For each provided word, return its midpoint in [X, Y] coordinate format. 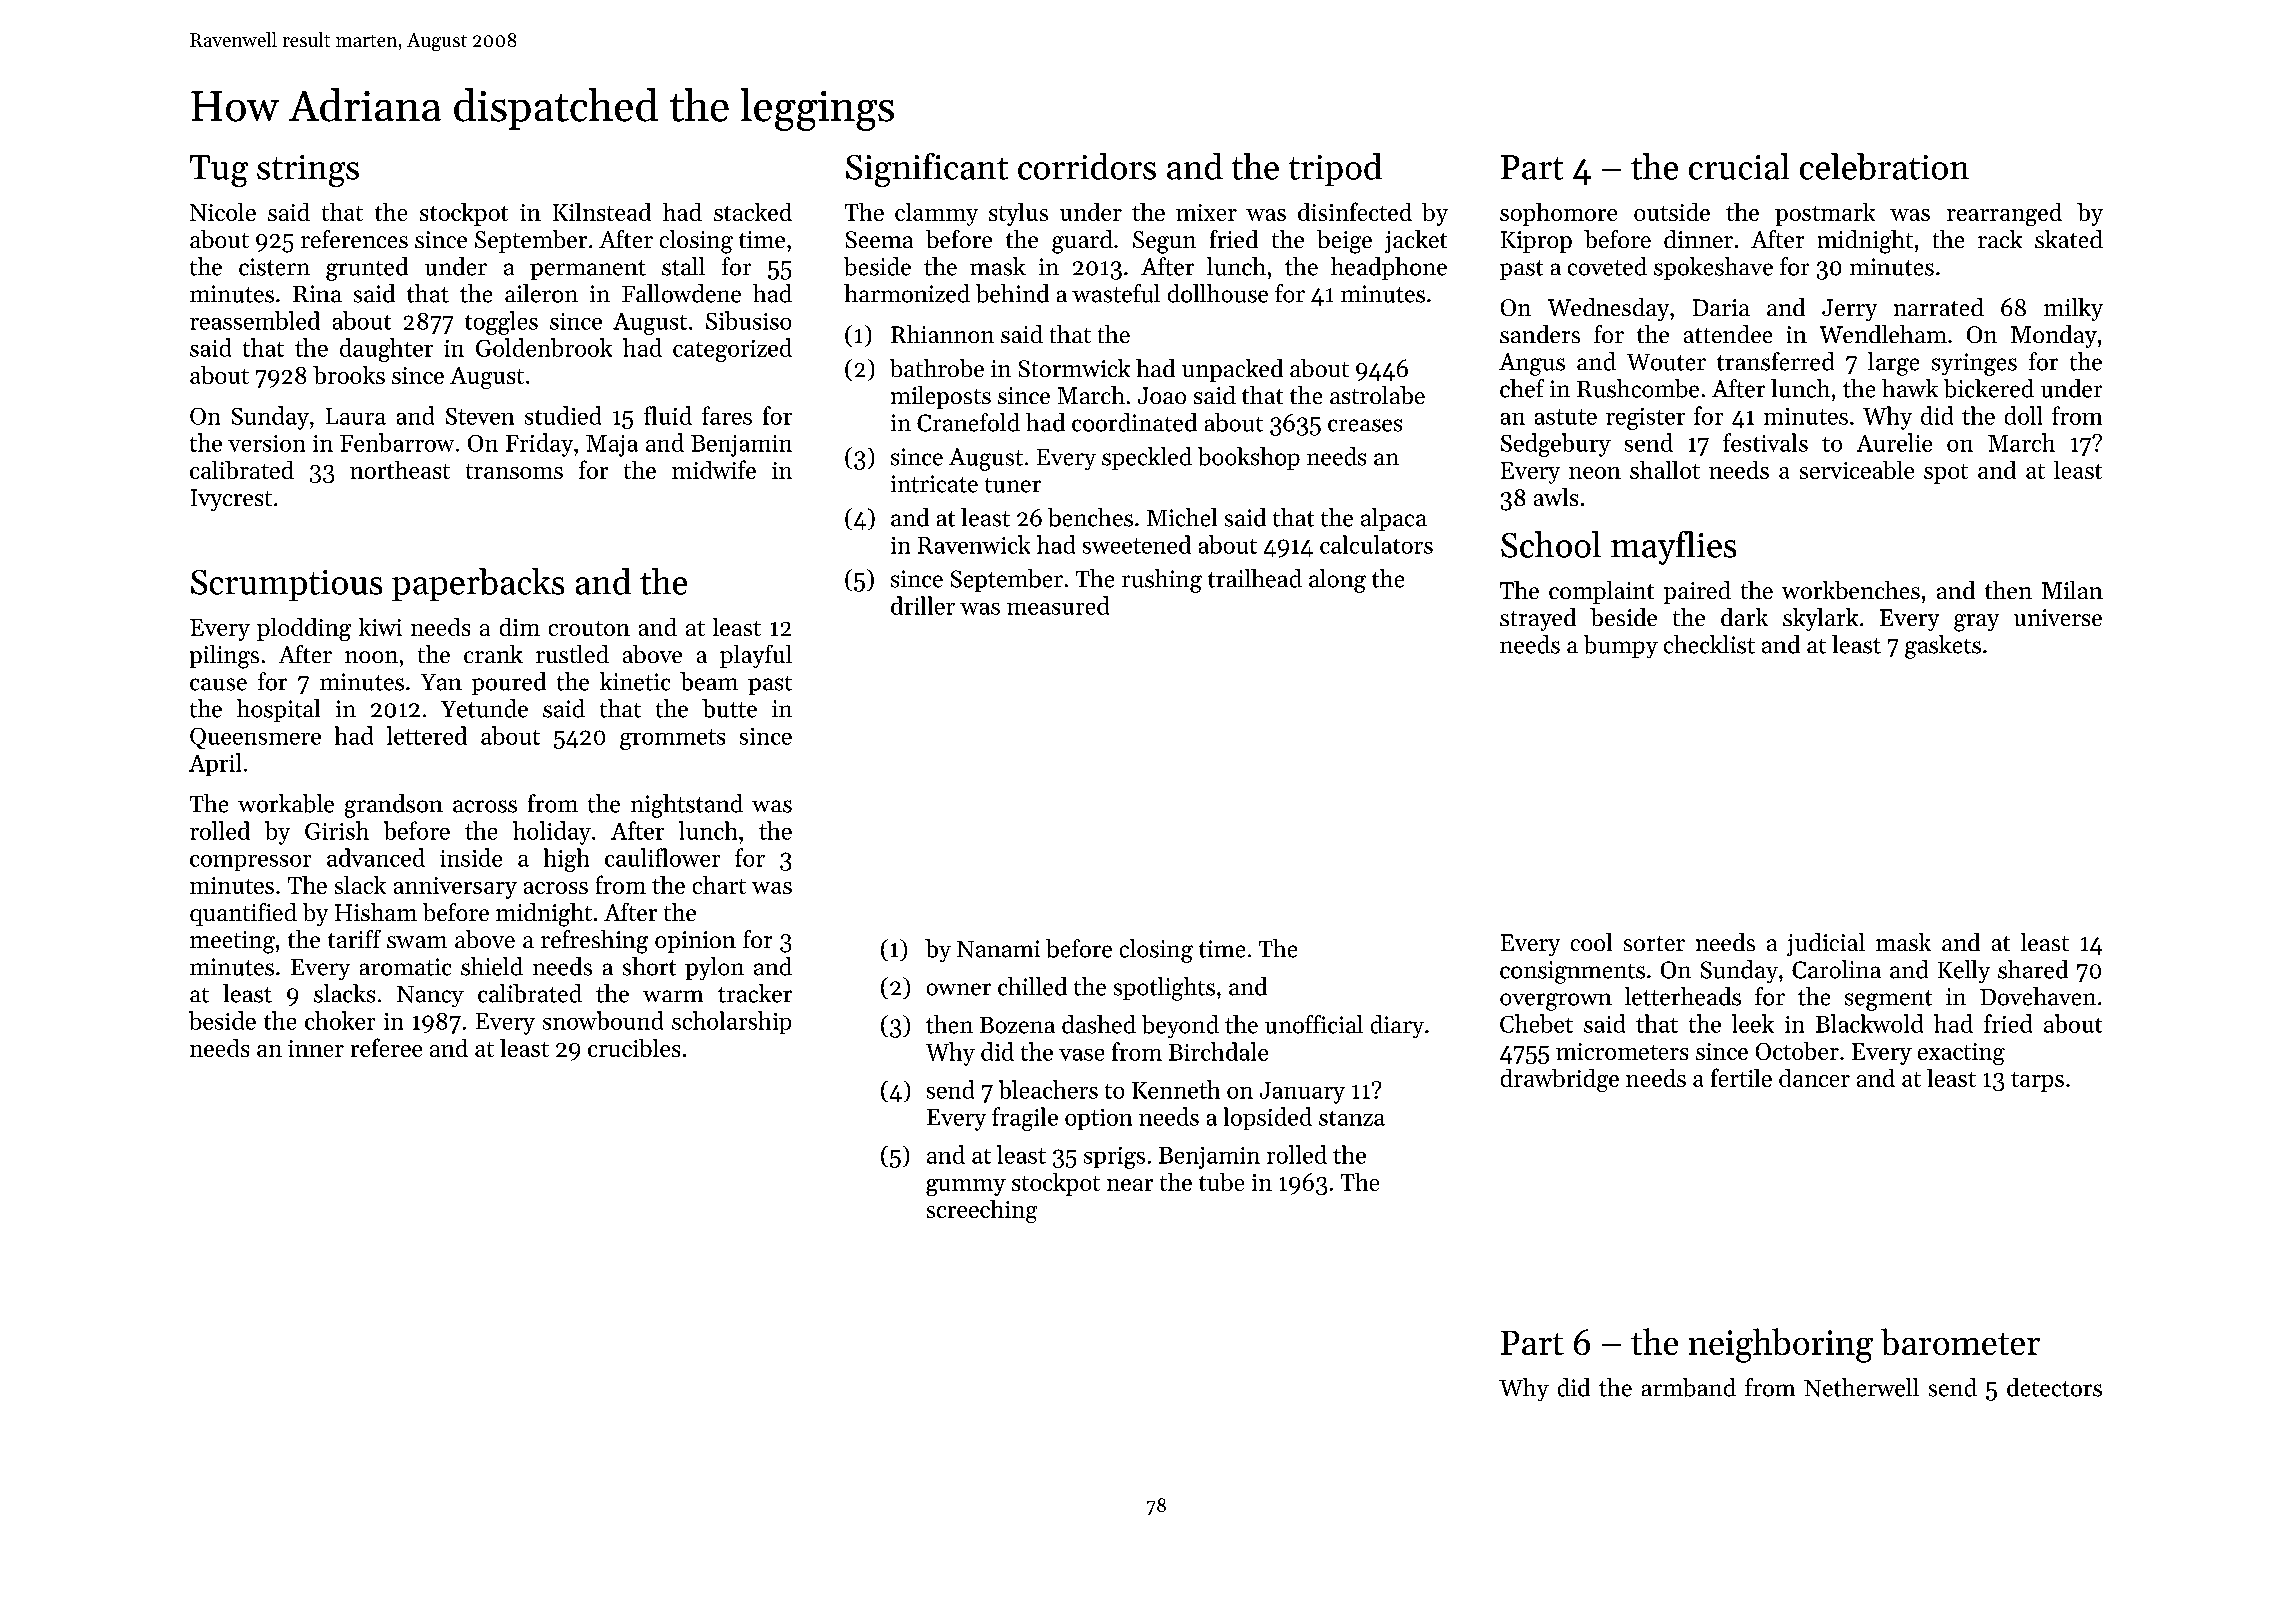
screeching [982, 1211]
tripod [1335, 169]
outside [1672, 212]
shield [492, 966]
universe [2058, 617]
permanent [588, 270]
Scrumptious [286, 585]
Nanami [998, 949]
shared [2033, 969]
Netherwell [1861, 1387]
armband [1689, 1387]
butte [729, 708]
